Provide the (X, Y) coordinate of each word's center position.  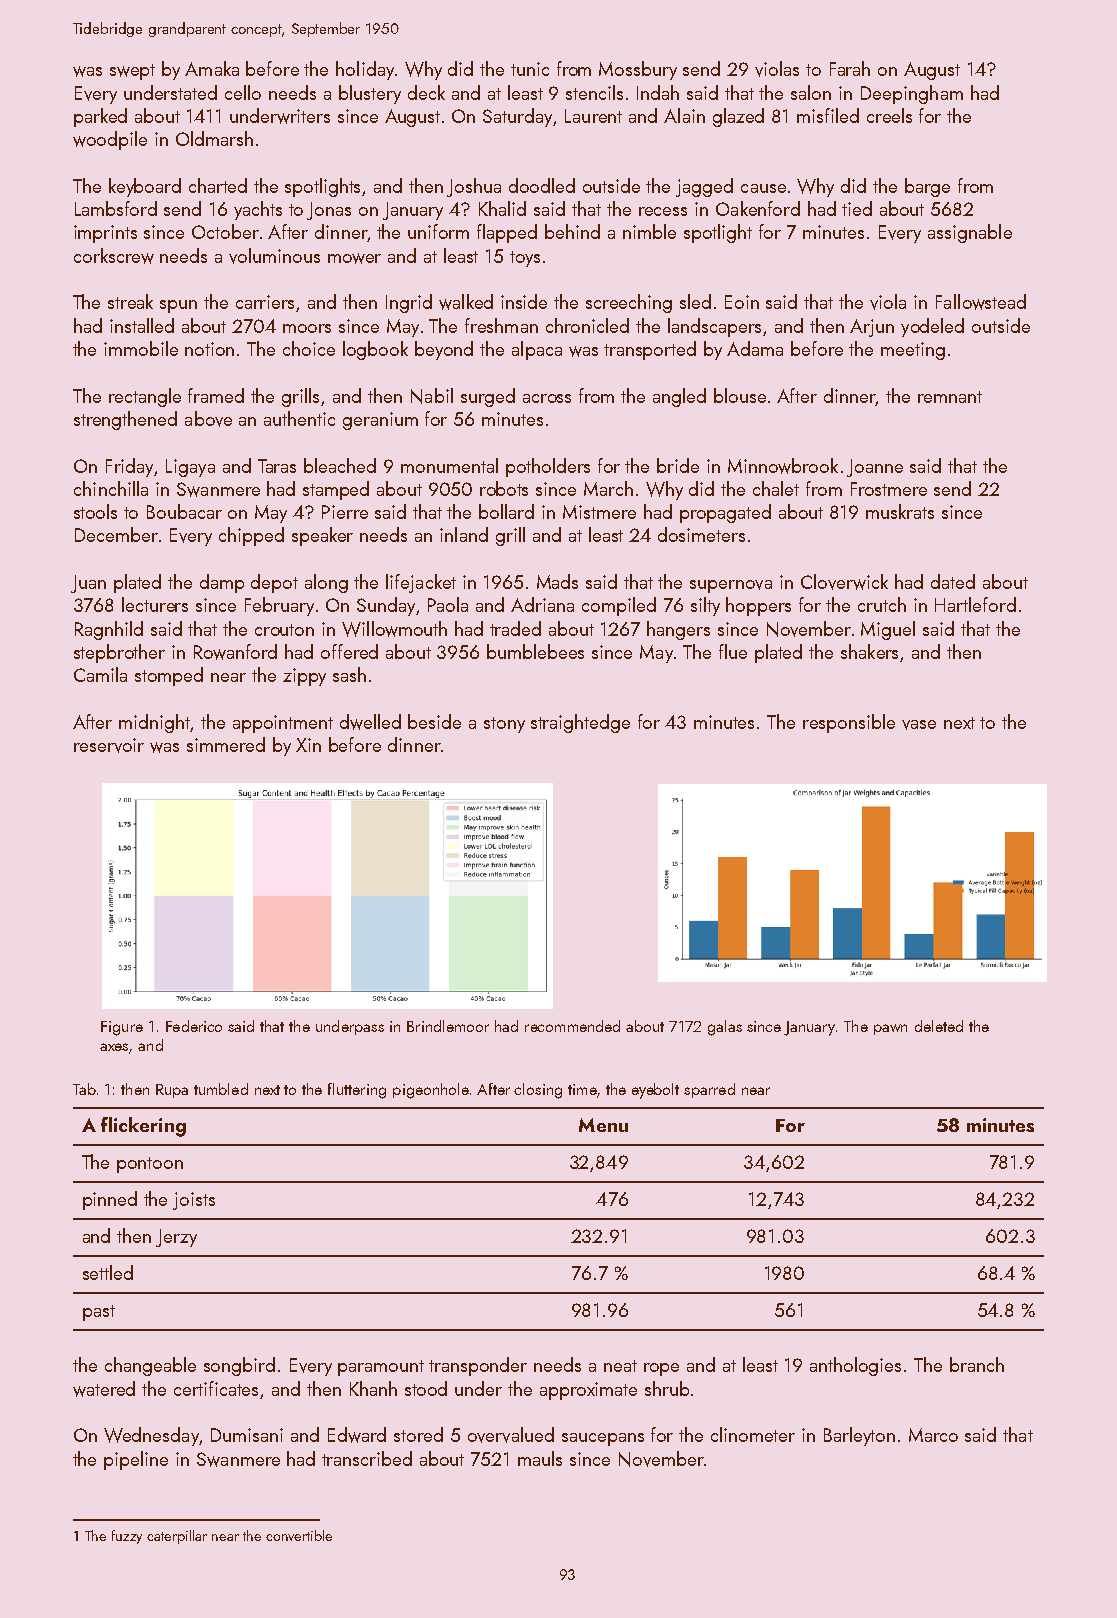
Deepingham (912, 94)
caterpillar (177, 1537)
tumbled (221, 1089)
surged (488, 397)
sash (349, 674)
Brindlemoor (448, 1026)
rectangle (145, 397)
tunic (530, 69)
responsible (849, 723)
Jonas (329, 211)
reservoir (109, 745)
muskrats (900, 511)
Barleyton (859, 1436)
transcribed (367, 1458)
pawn (890, 1029)
